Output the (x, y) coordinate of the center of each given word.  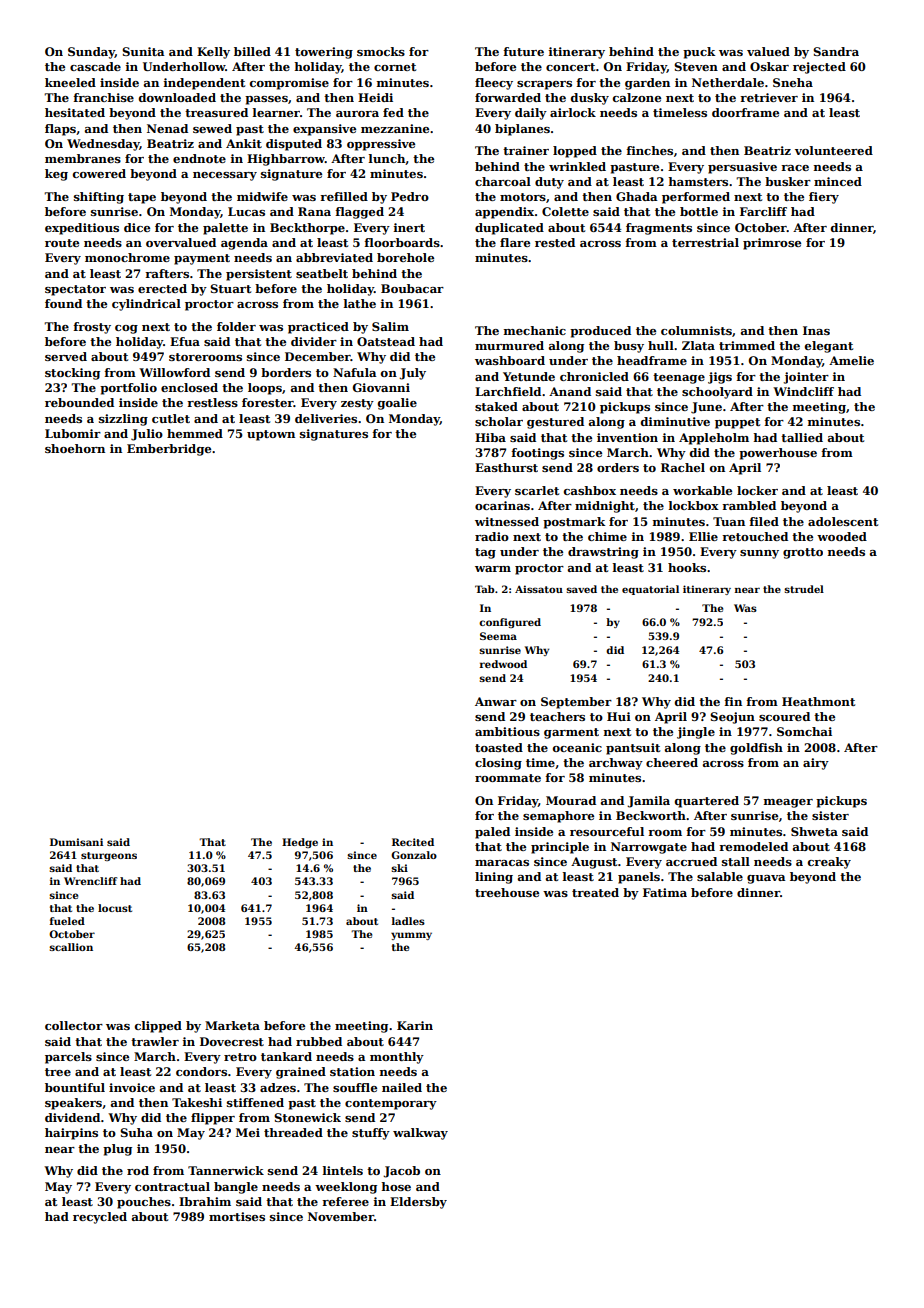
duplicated (509, 229)
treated (595, 892)
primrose (772, 244)
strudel (804, 589)
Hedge (300, 843)
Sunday (91, 53)
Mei (248, 1132)
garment (571, 733)
